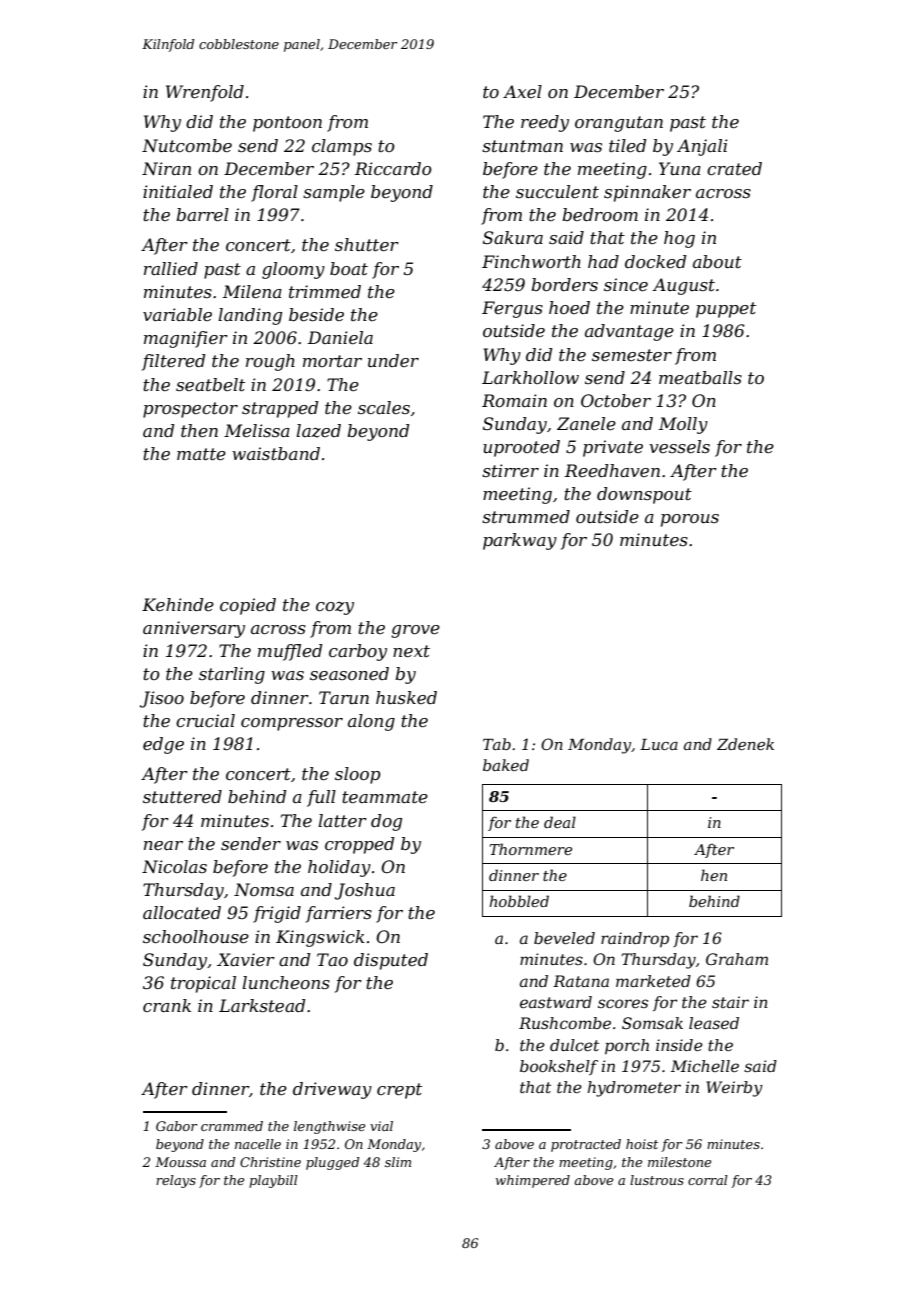 The image size is (924, 1311). I want to click on Larkhollow, so click(530, 377).
